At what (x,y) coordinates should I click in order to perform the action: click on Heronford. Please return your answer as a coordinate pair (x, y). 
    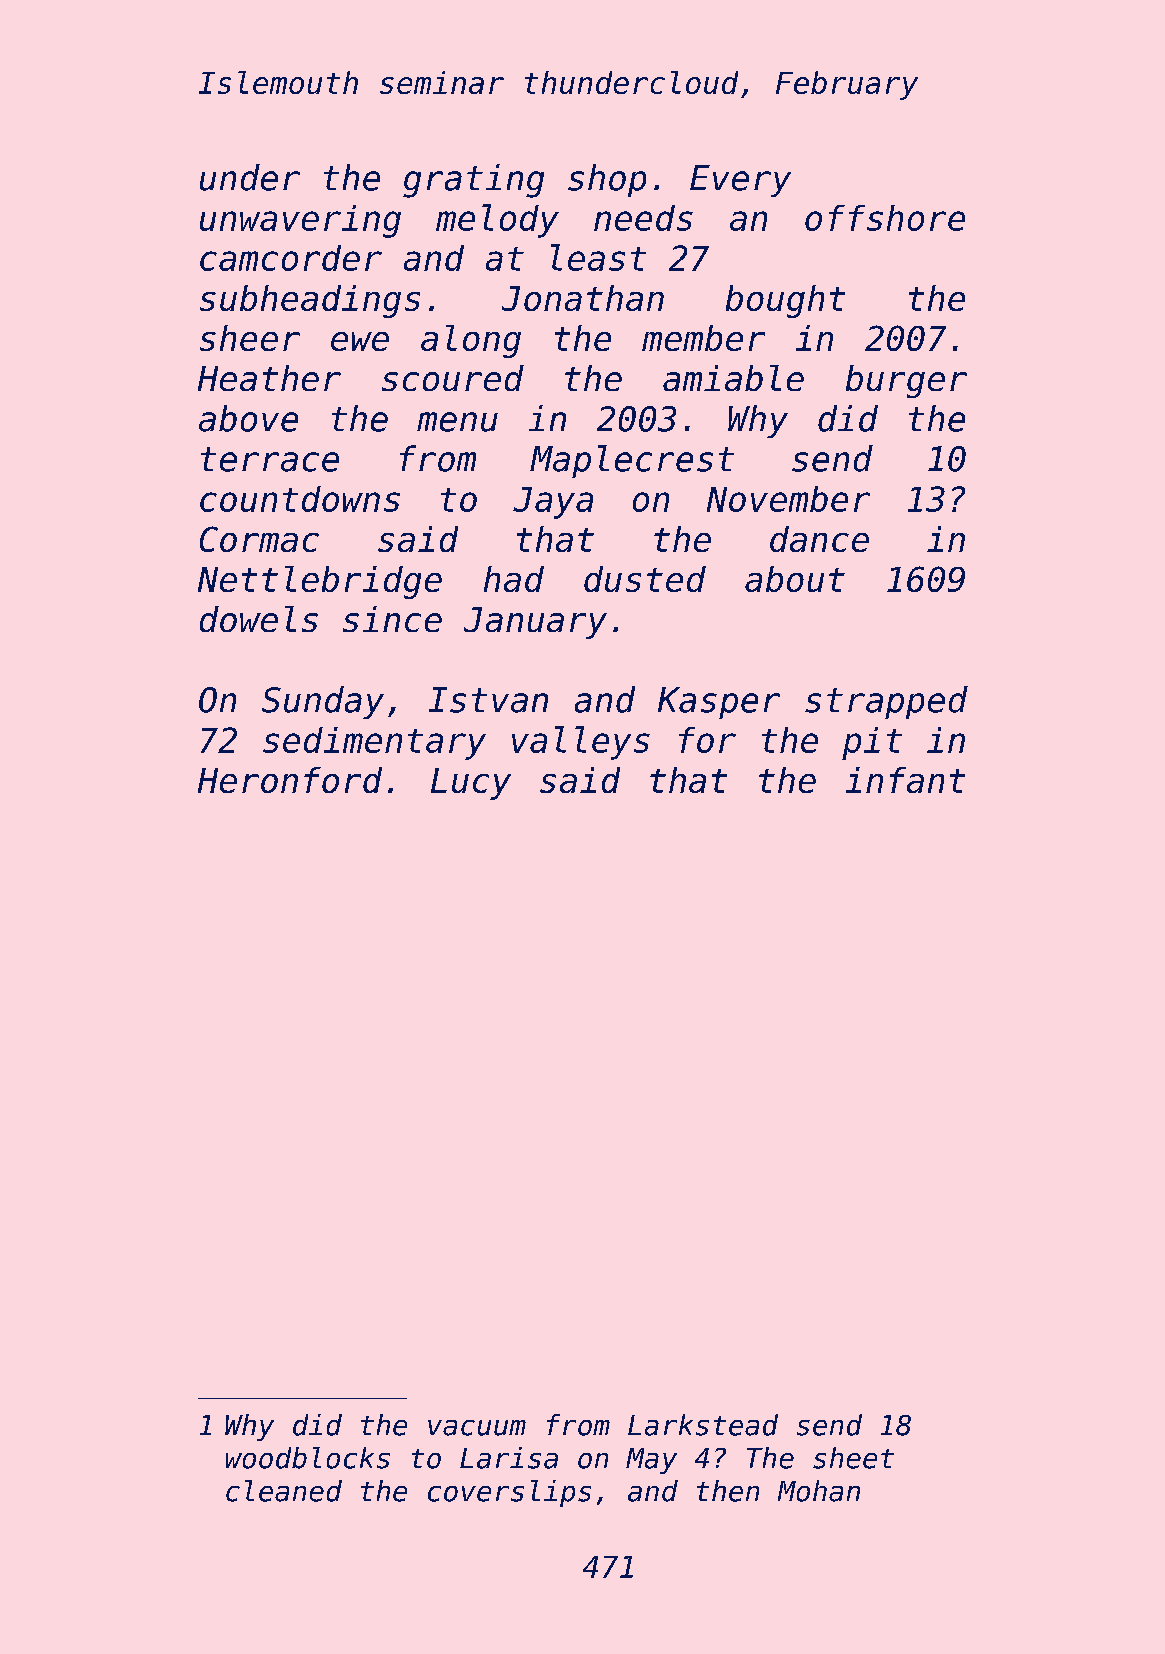
    Looking at the image, I should click on (290, 780).
